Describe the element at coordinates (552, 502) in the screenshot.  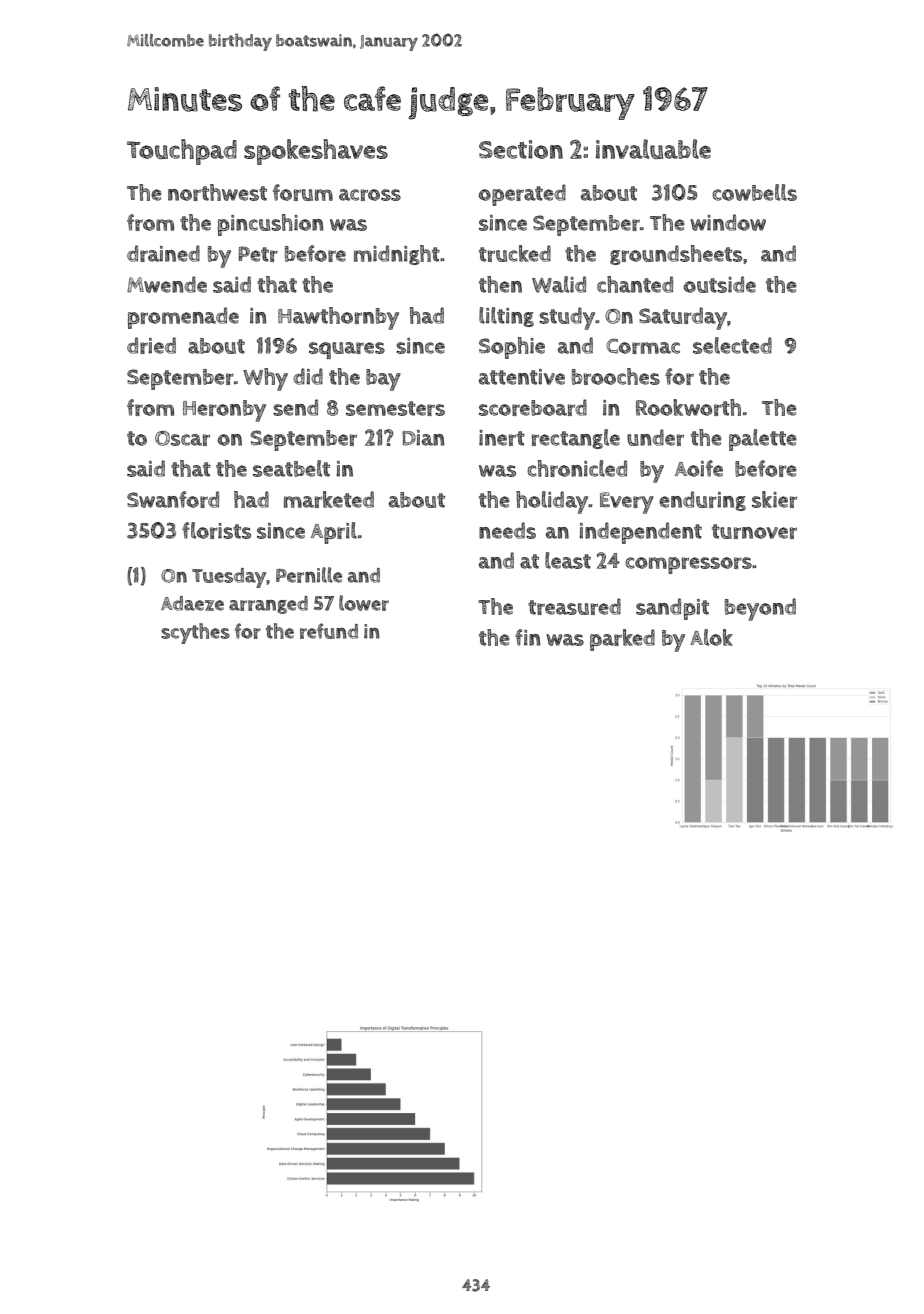
I see `holiday` at that location.
